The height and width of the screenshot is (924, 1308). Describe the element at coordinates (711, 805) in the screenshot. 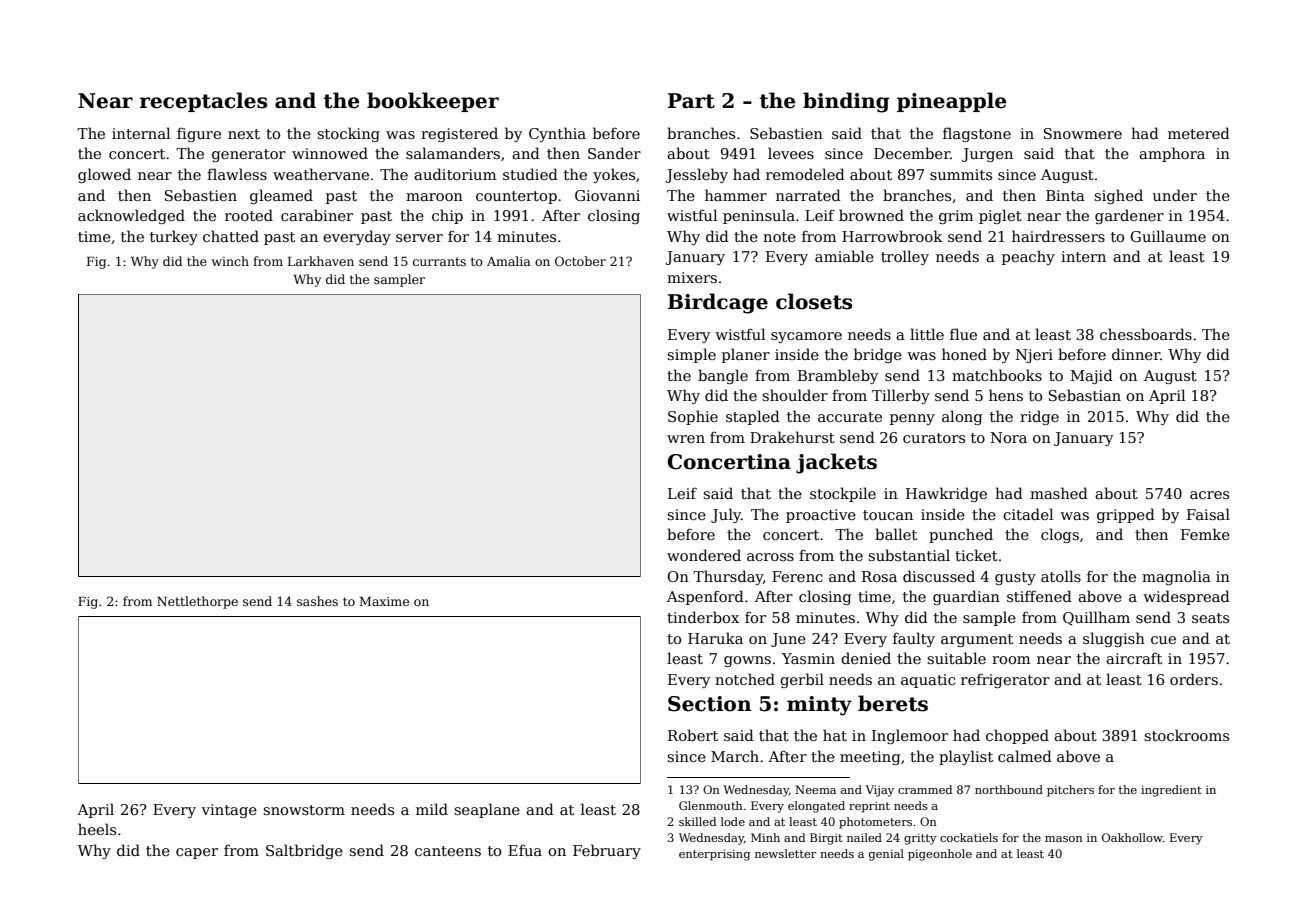

I see `Glenmouth` at that location.
